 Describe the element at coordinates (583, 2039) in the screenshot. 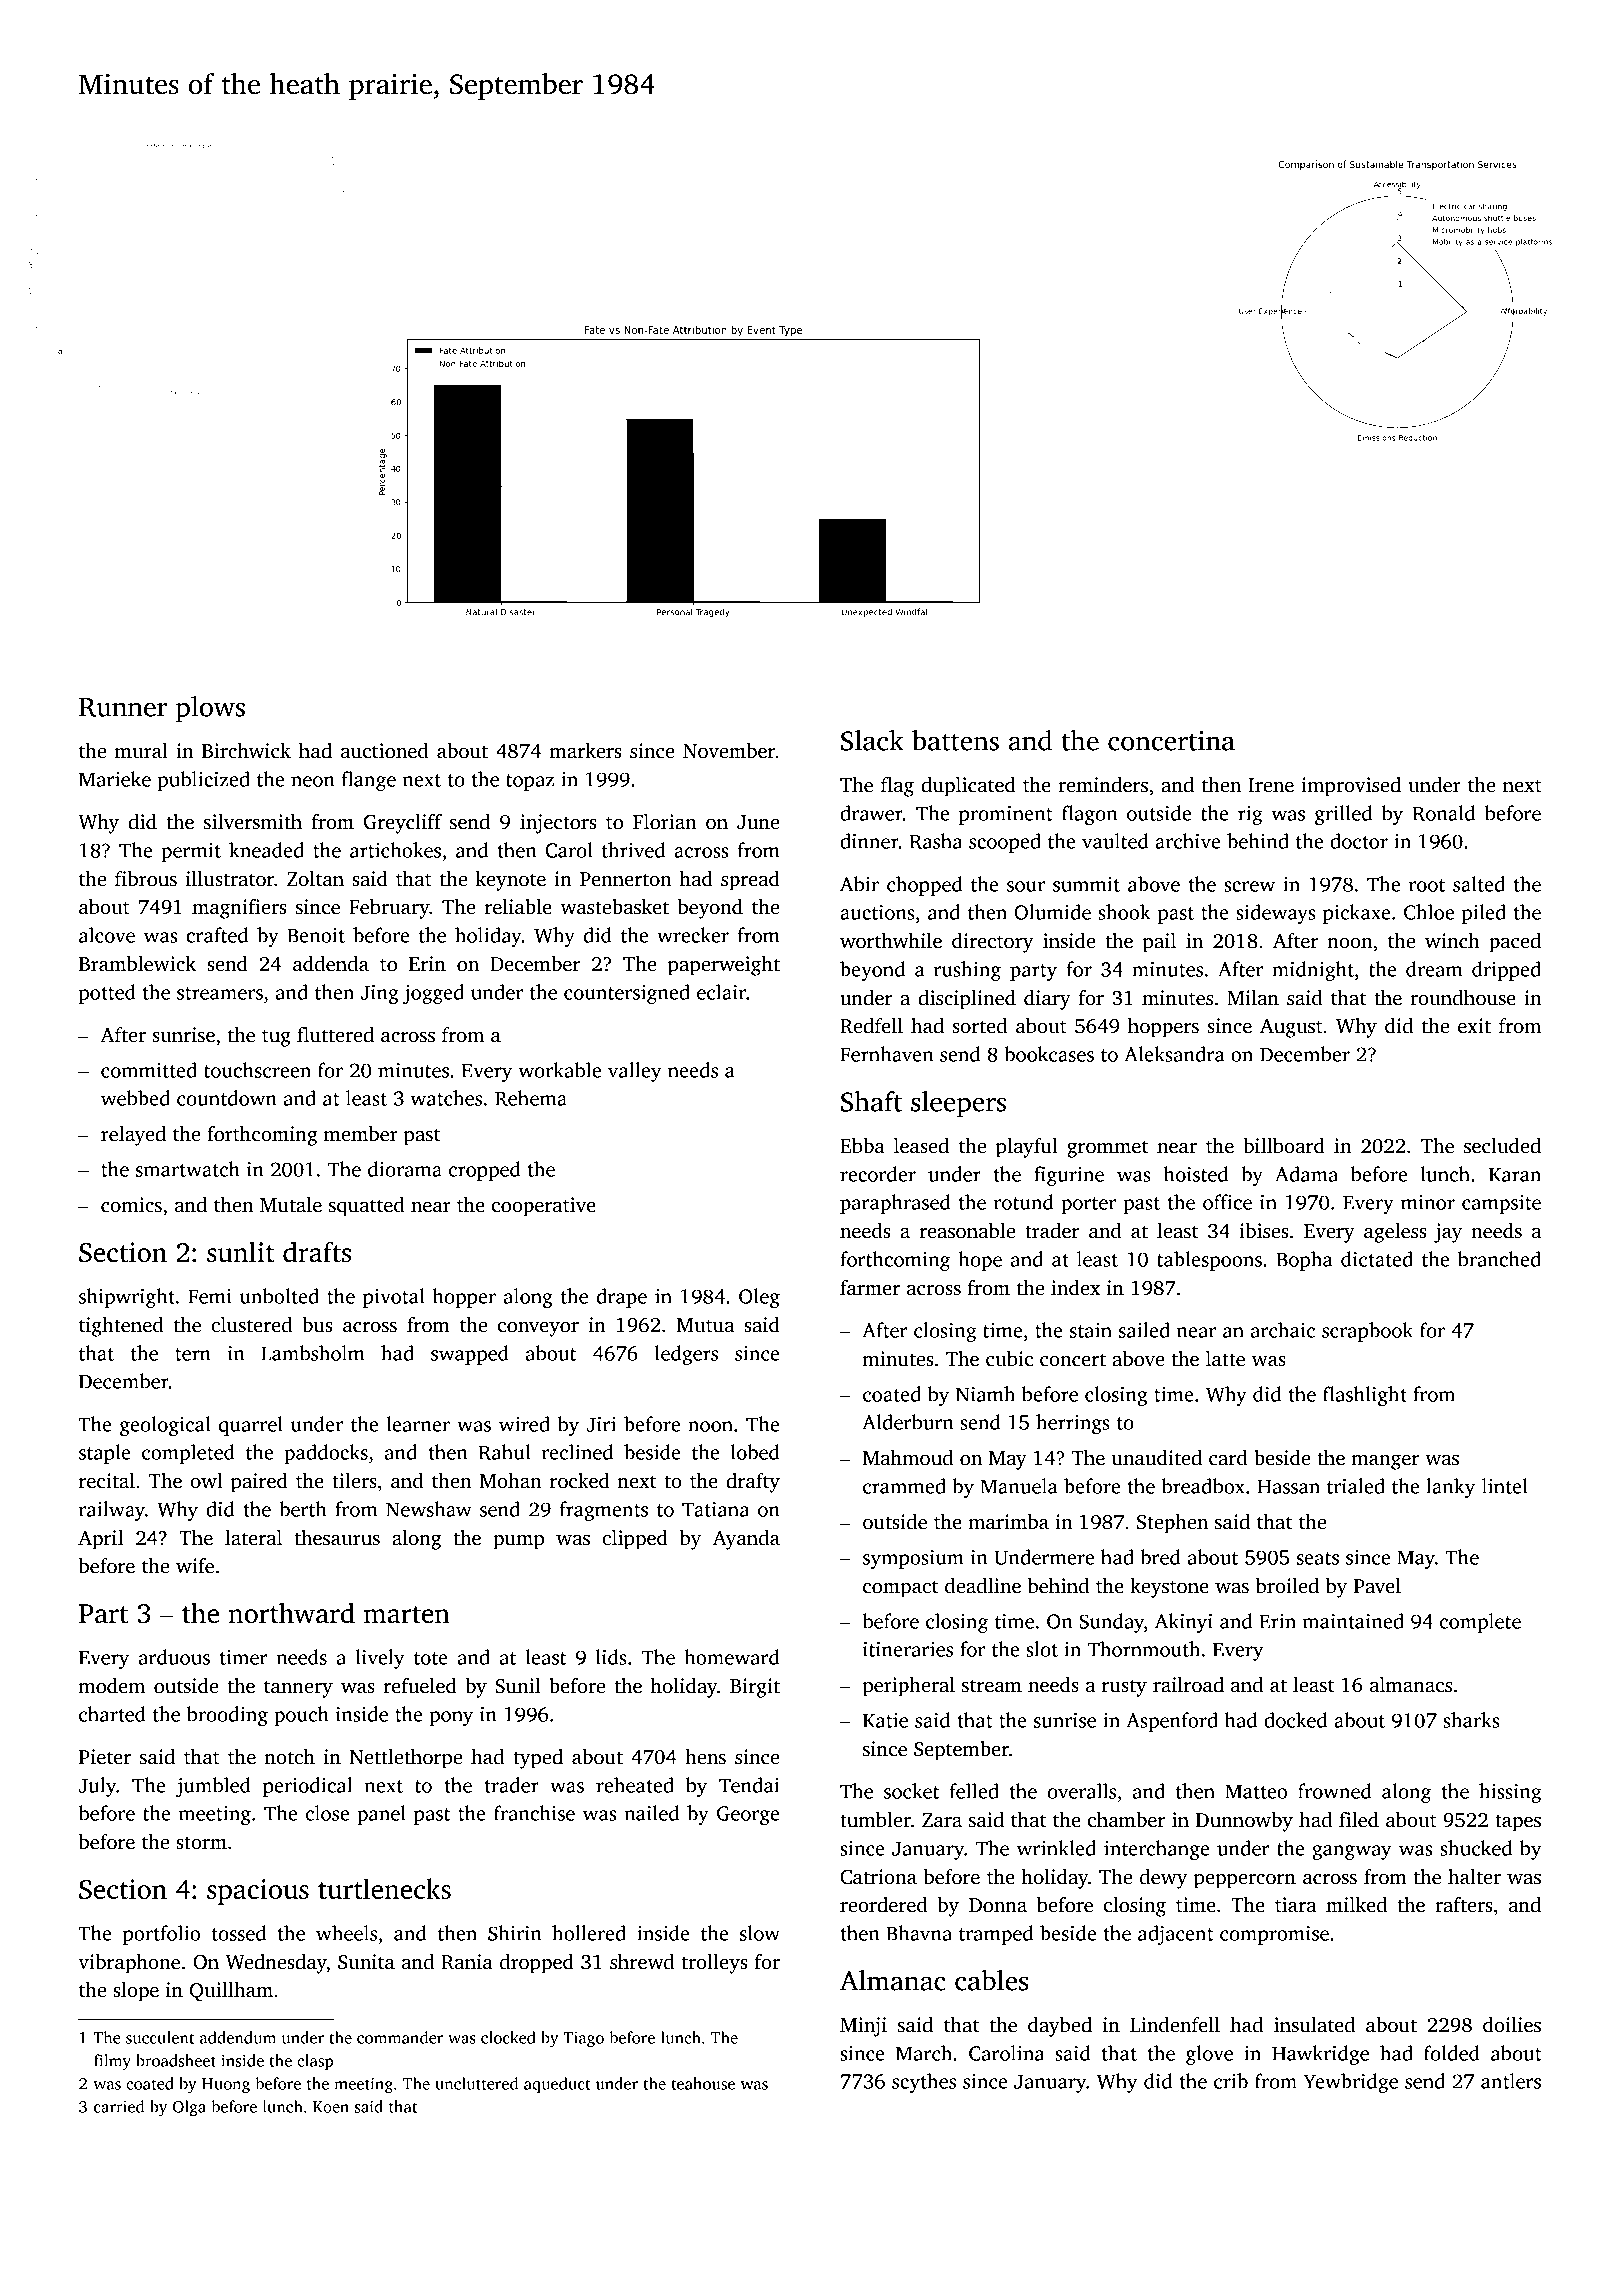

I see `Tiago` at that location.
